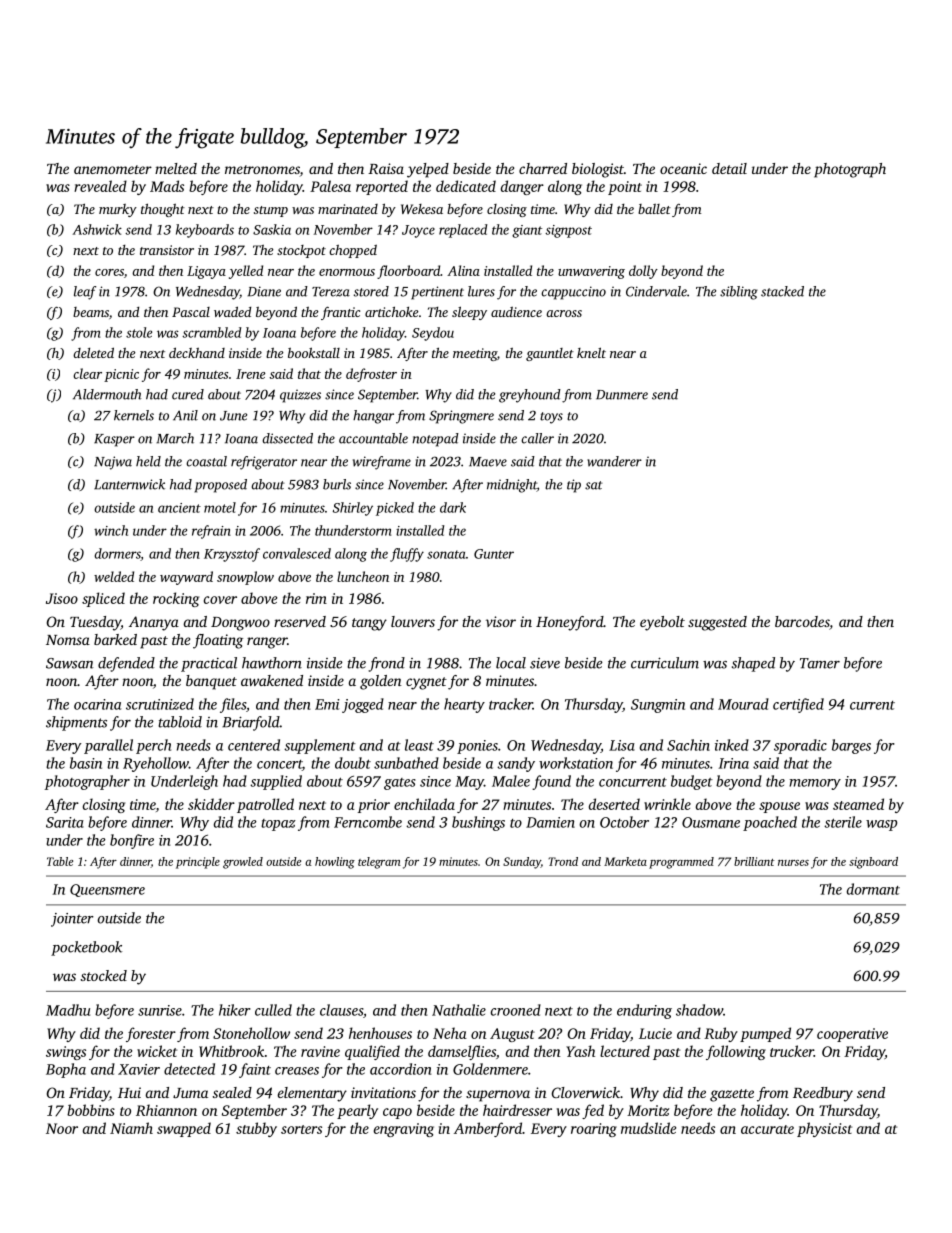 This screenshot has width=952, height=1233. What do you see at coordinates (665, 663) in the screenshot?
I see `curriculum` at bounding box center [665, 663].
